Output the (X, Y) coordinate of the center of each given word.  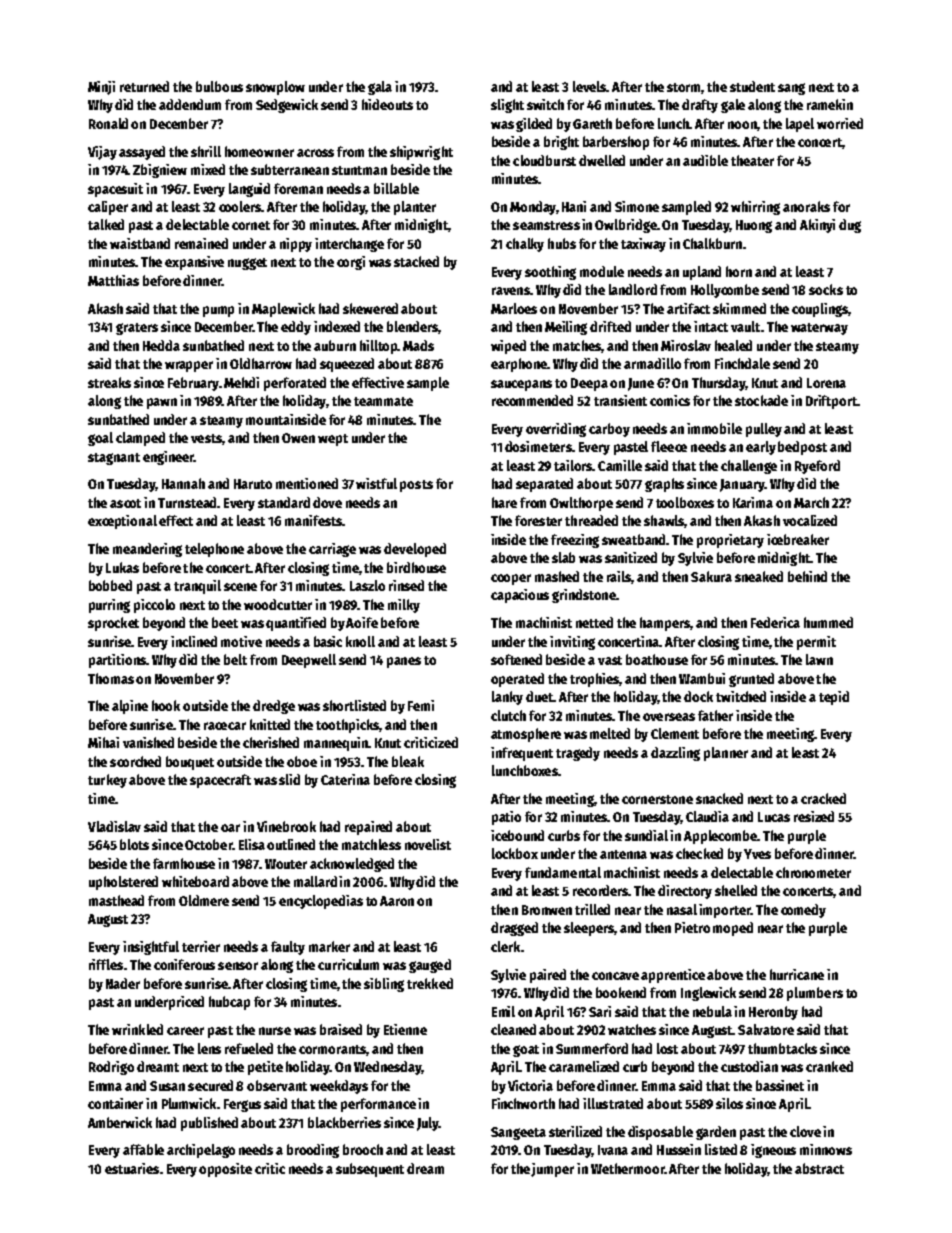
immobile (714, 428)
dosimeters (538, 446)
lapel (800, 125)
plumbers (815, 994)
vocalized (810, 520)
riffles (106, 964)
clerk (505, 946)
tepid (834, 698)
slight (507, 106)
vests (206, 438)
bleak (408, 761)
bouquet (190, 763)
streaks (109, 382)
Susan (167, 1086)
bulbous (219, 86)
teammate (383, 401)
